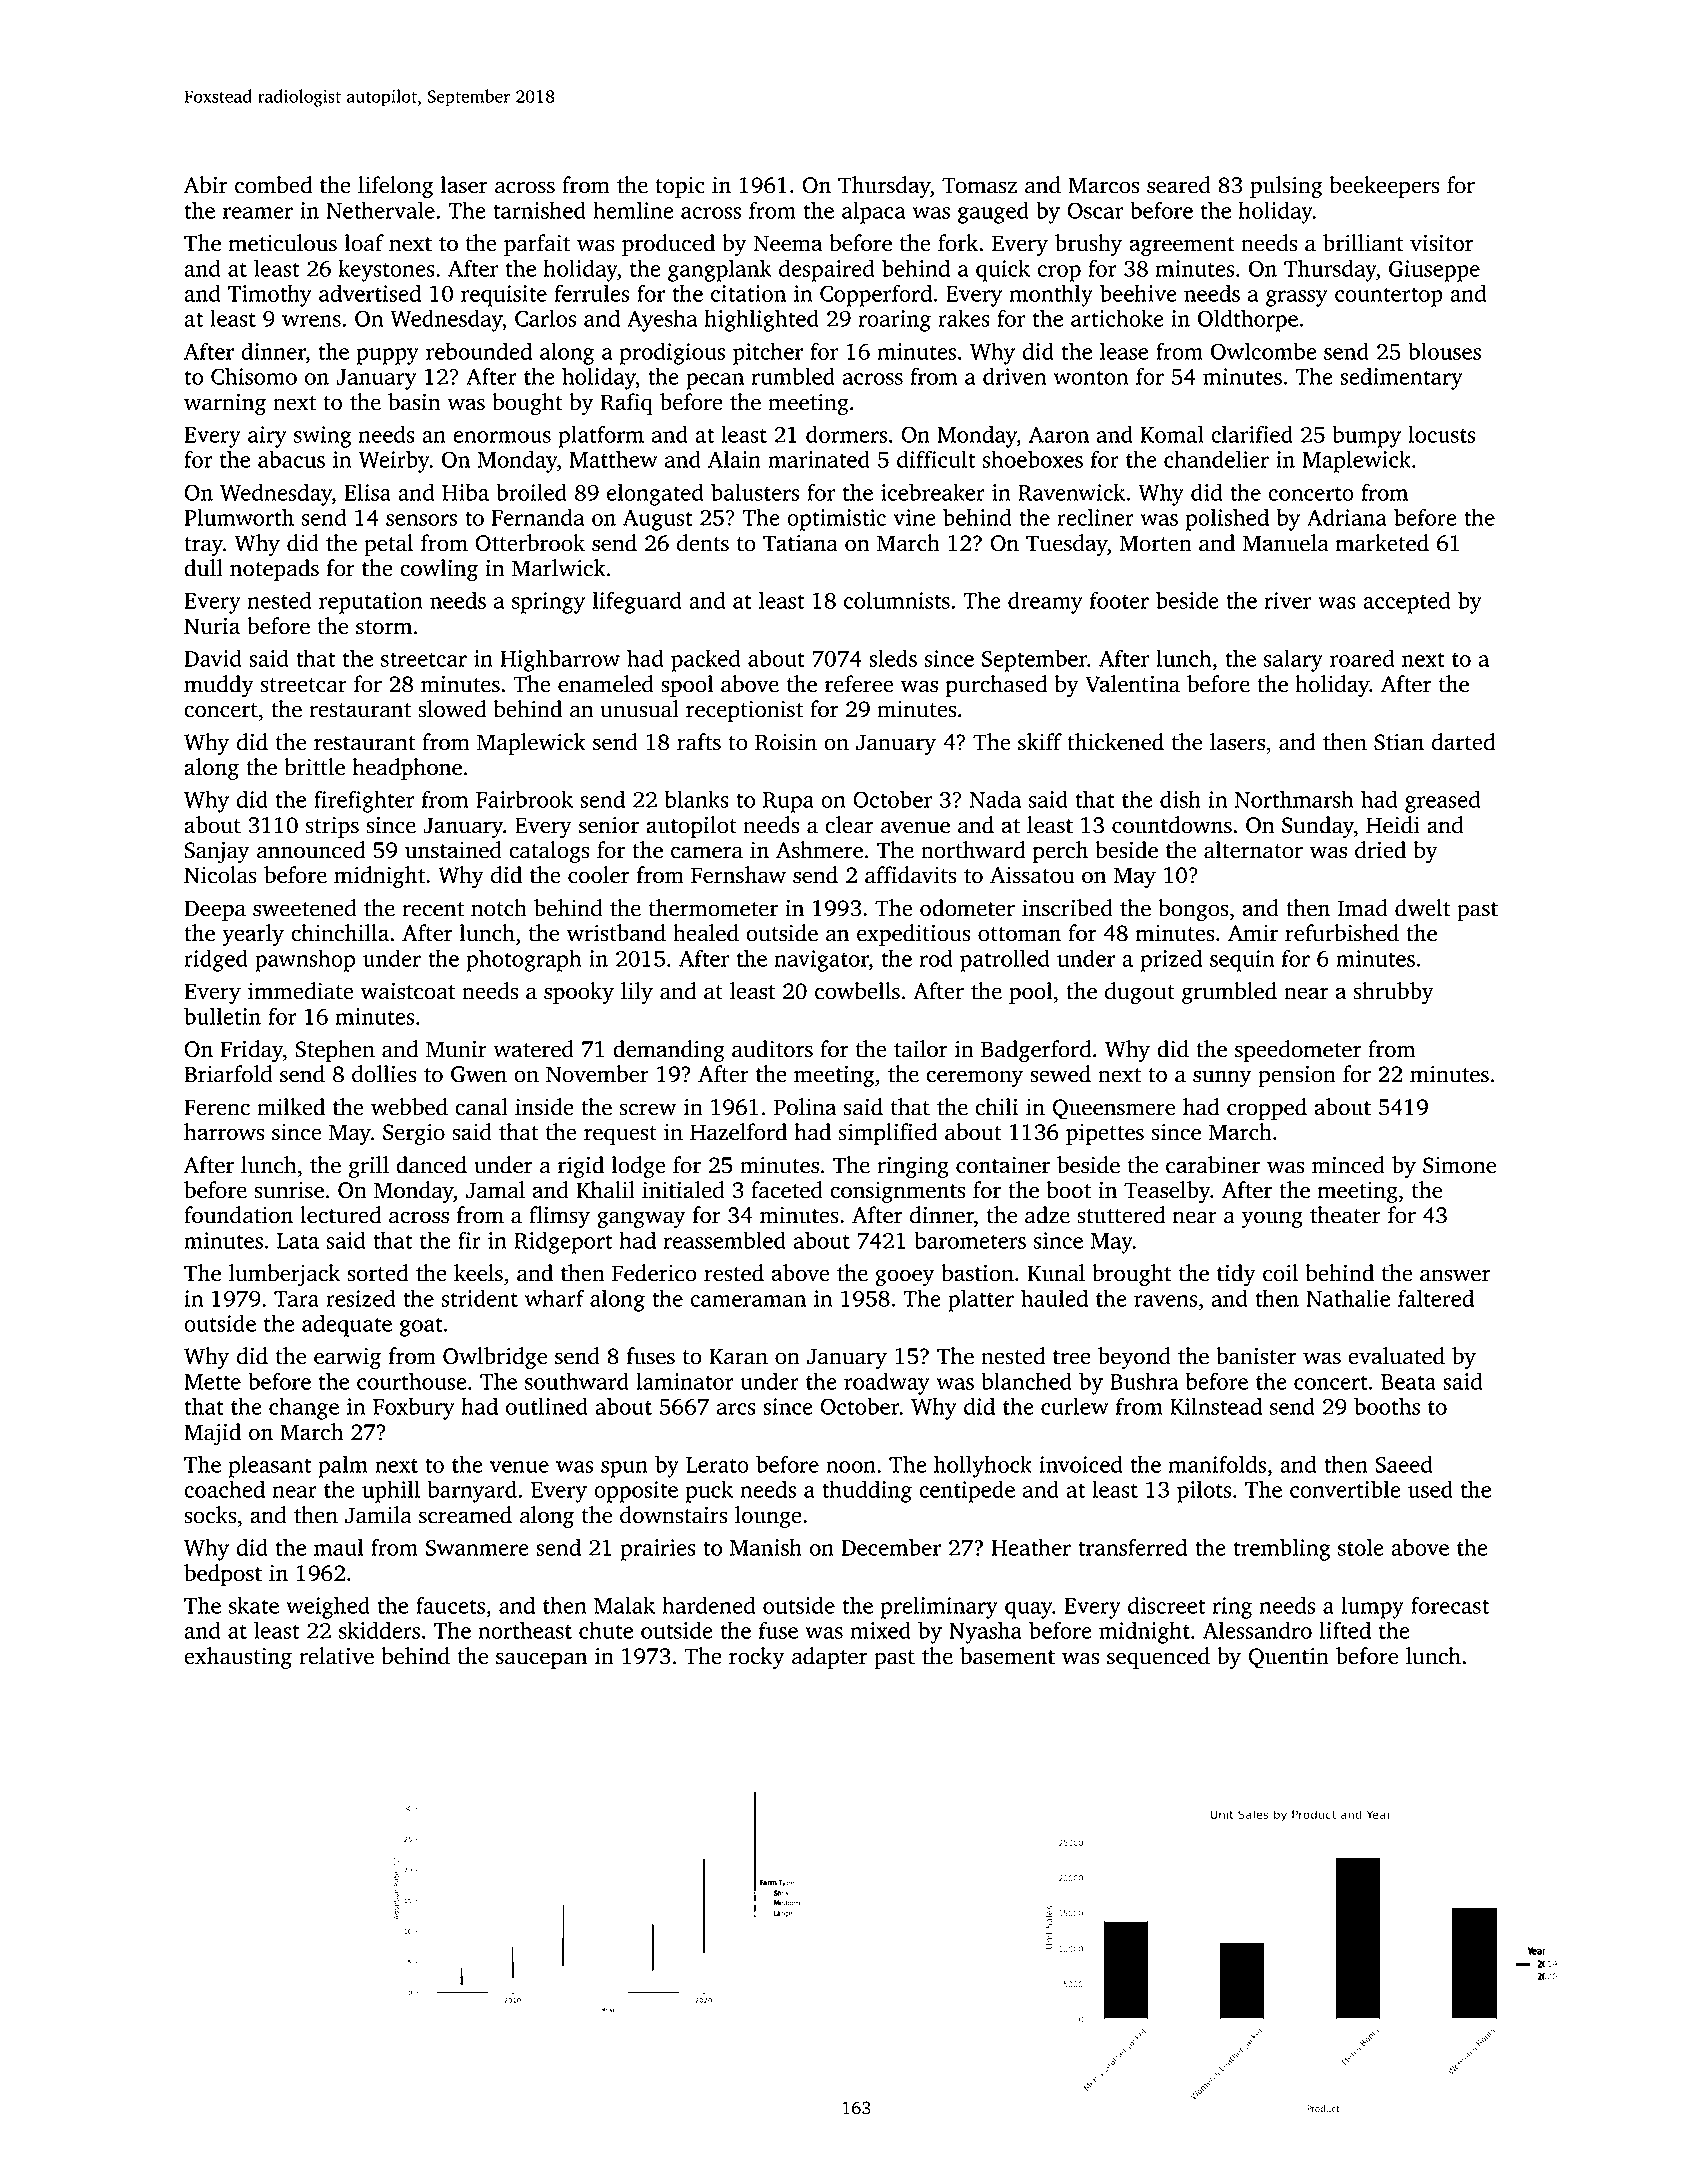 The width and height of the screenshot is (1683, 2178). Describe the element at coordinates (1362, 658) in the screenshot. I see `roared` at that location.
